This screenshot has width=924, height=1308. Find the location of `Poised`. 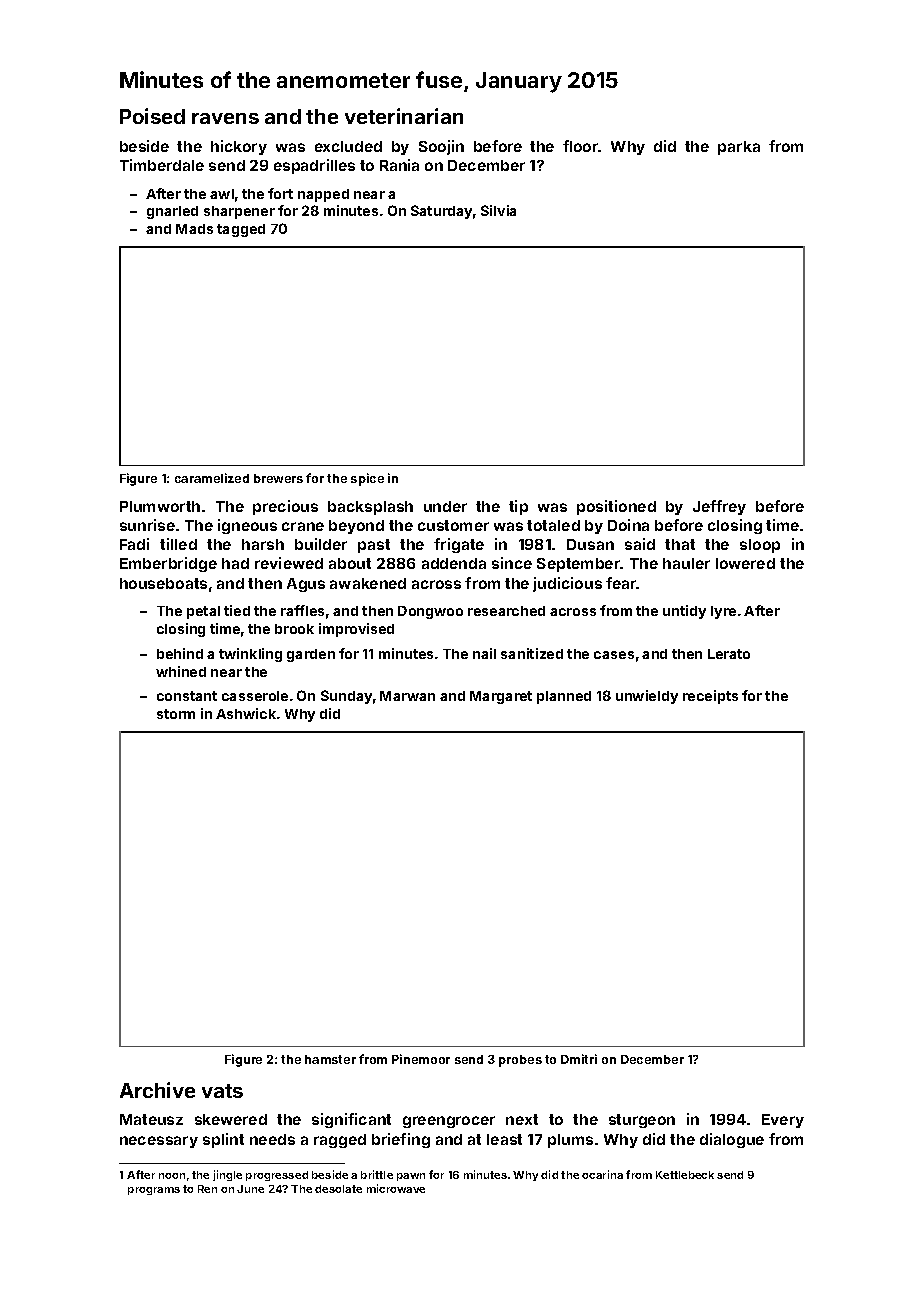

Poised is located at coordinates (152, 116).
